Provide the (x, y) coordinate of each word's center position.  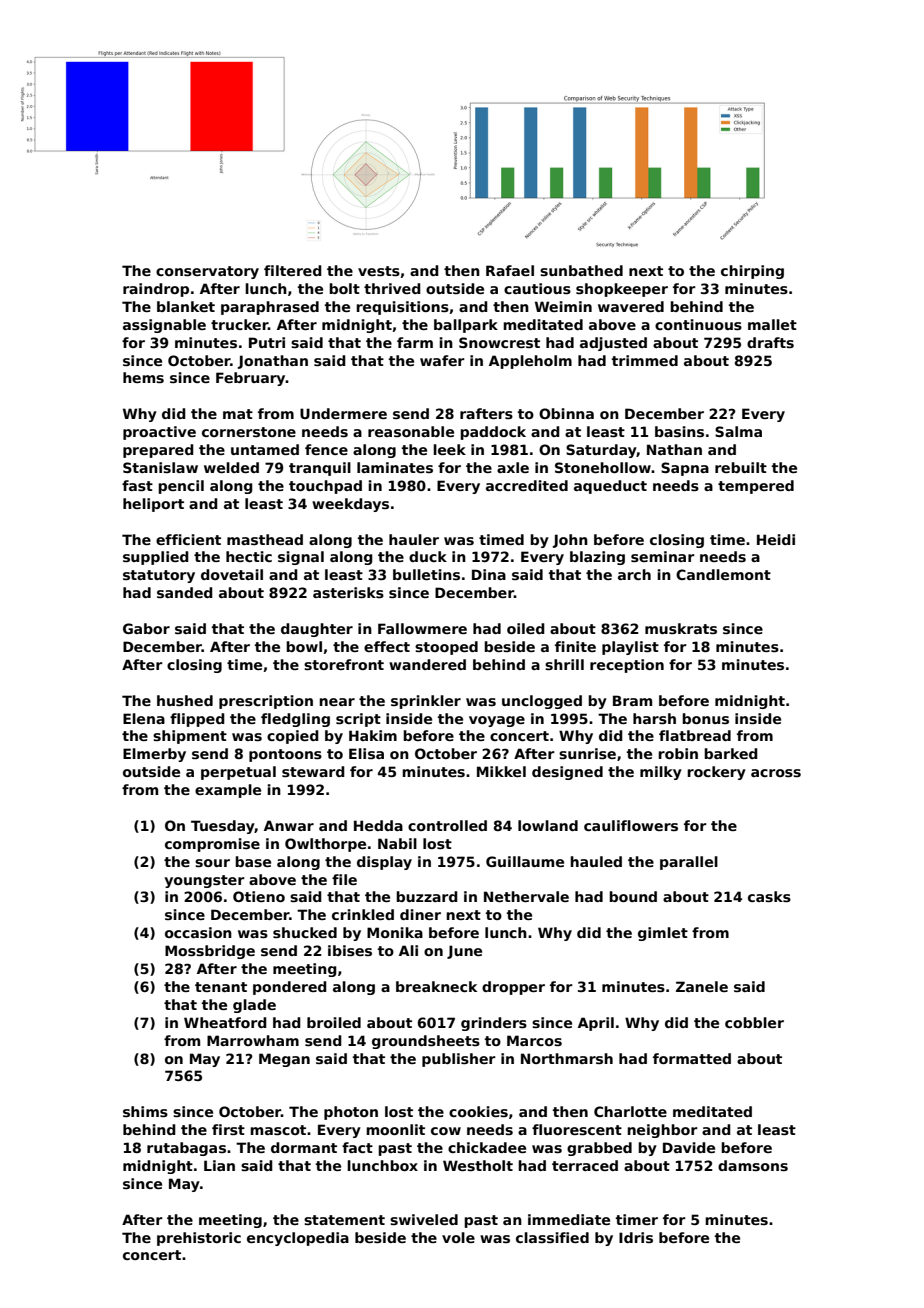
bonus (705, 718)
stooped (446, 648)
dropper (513, 988)
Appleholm (530, 362)
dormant (304, 1147)
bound (633, 896)
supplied (156, 558)
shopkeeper (622, 290)
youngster (204, 881)
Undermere (343, 413)
